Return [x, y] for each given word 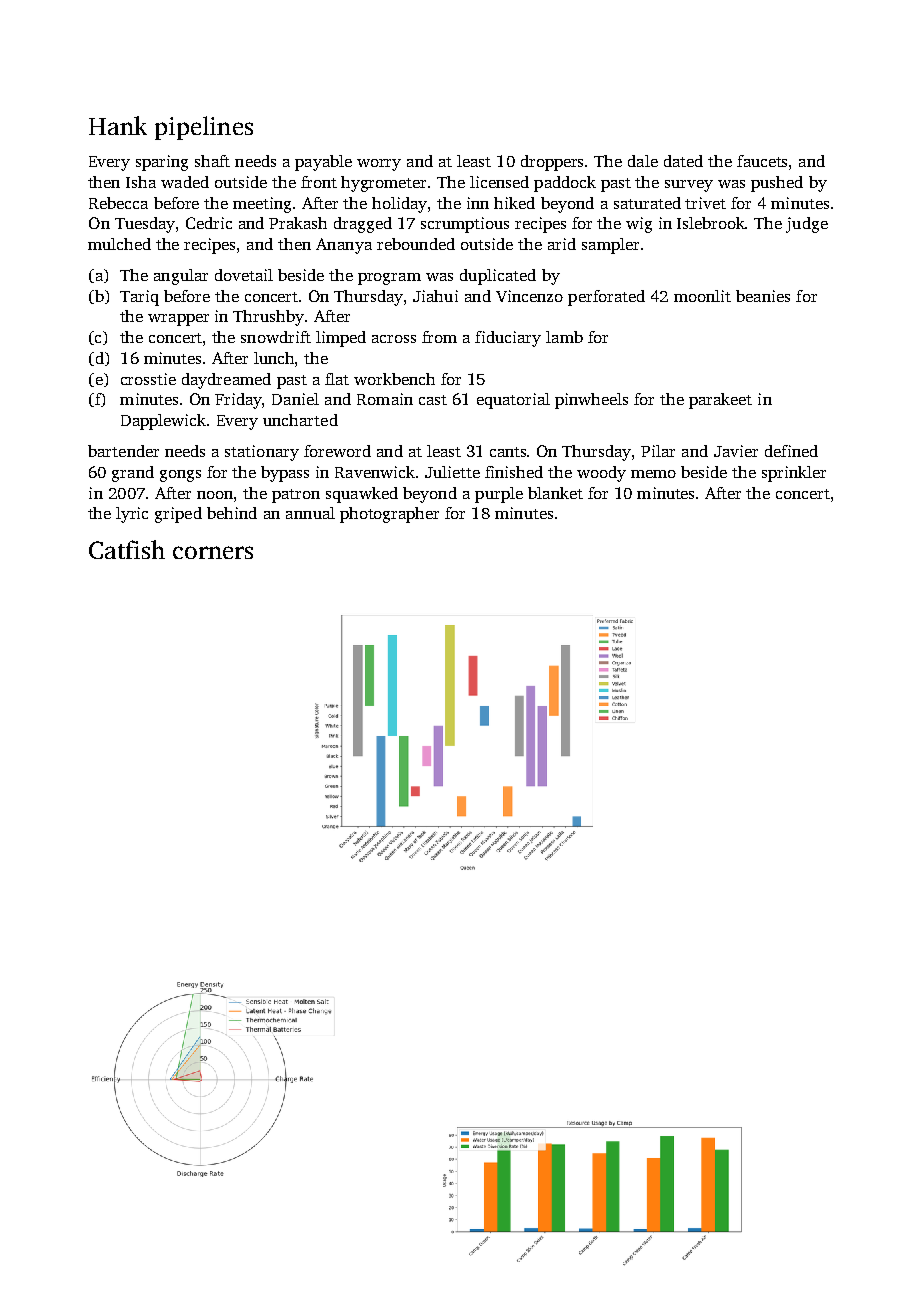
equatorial [513, 401]
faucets [762, 161]
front [319, 182]
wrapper [178, 320]
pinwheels [591, 401]
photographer [389, 515]
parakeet [720, 401]
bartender [123, 451]
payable [323, 163]
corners [213, 552]
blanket [555, 493]
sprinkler [794, 474]
